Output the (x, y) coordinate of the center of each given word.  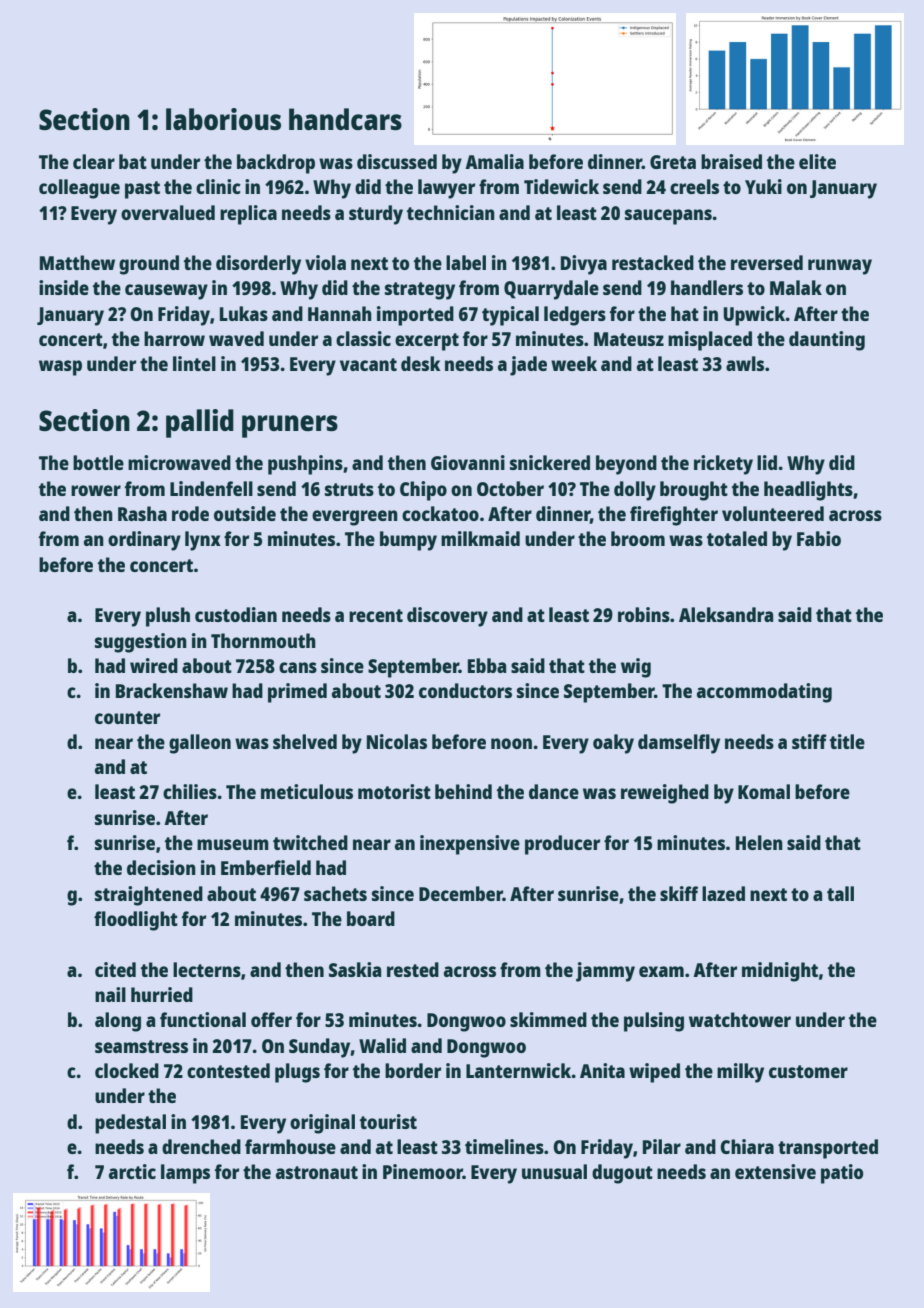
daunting (827, 341)
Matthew (77, 262)
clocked (127, 1070)
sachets (335, 893)
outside (245, 513)
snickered (550, 462)
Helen (759, 842)
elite (817, 161)
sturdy (376, 215)
